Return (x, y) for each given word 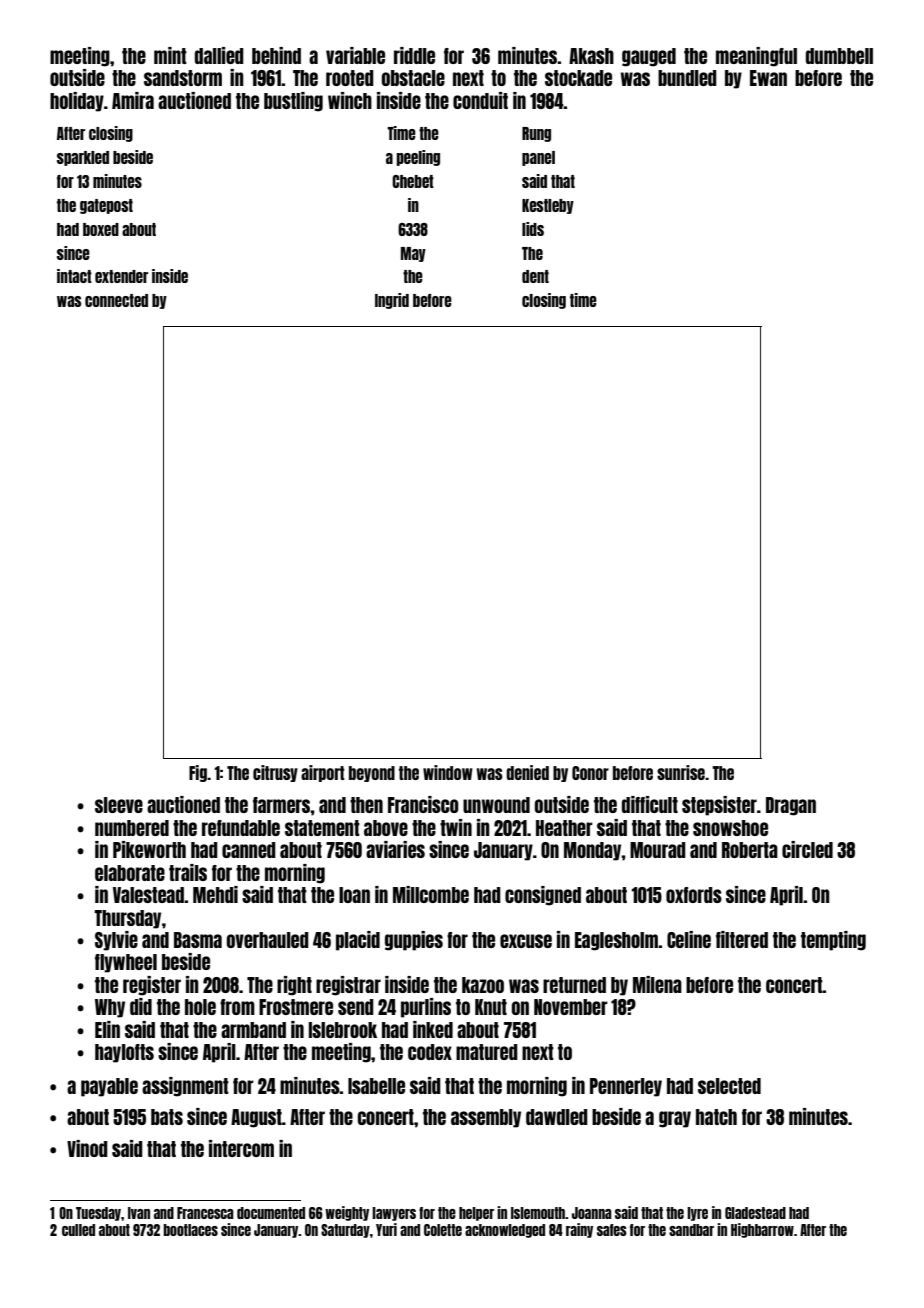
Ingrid (392, 301)
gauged (649, 57)
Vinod (87, 1148)
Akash (591, 56)
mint (170, 55)
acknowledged (505, 1231)
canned (249, 850)
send (356, 1007)
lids (533, 229)
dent (535, 276)
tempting (833, 941)
